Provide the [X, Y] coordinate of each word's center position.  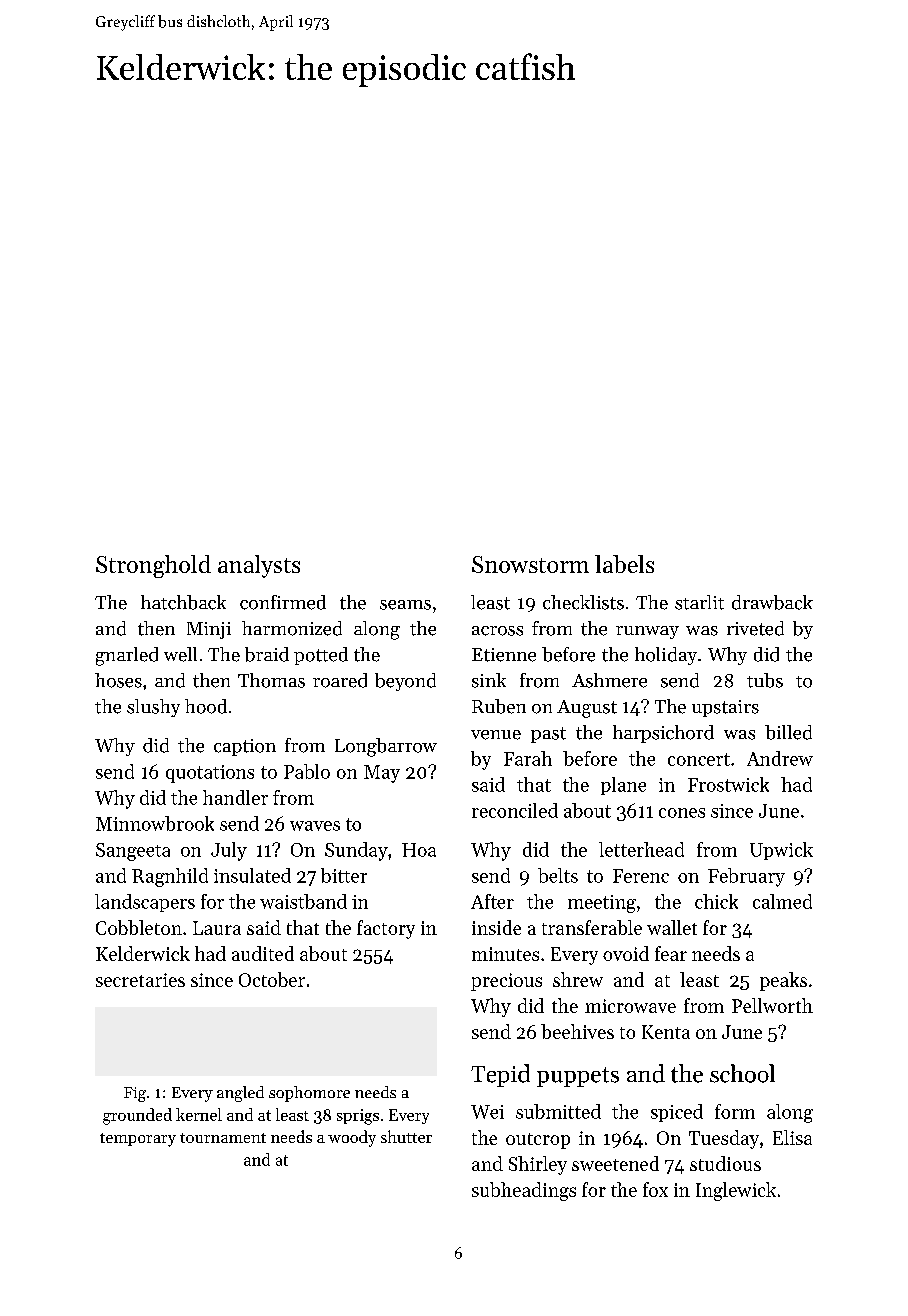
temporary [138, 1140]
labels [624, 564]
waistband [303, 901]
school [742, 1073]
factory [386, 929]
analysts [259, 566]
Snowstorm [530, 564]
